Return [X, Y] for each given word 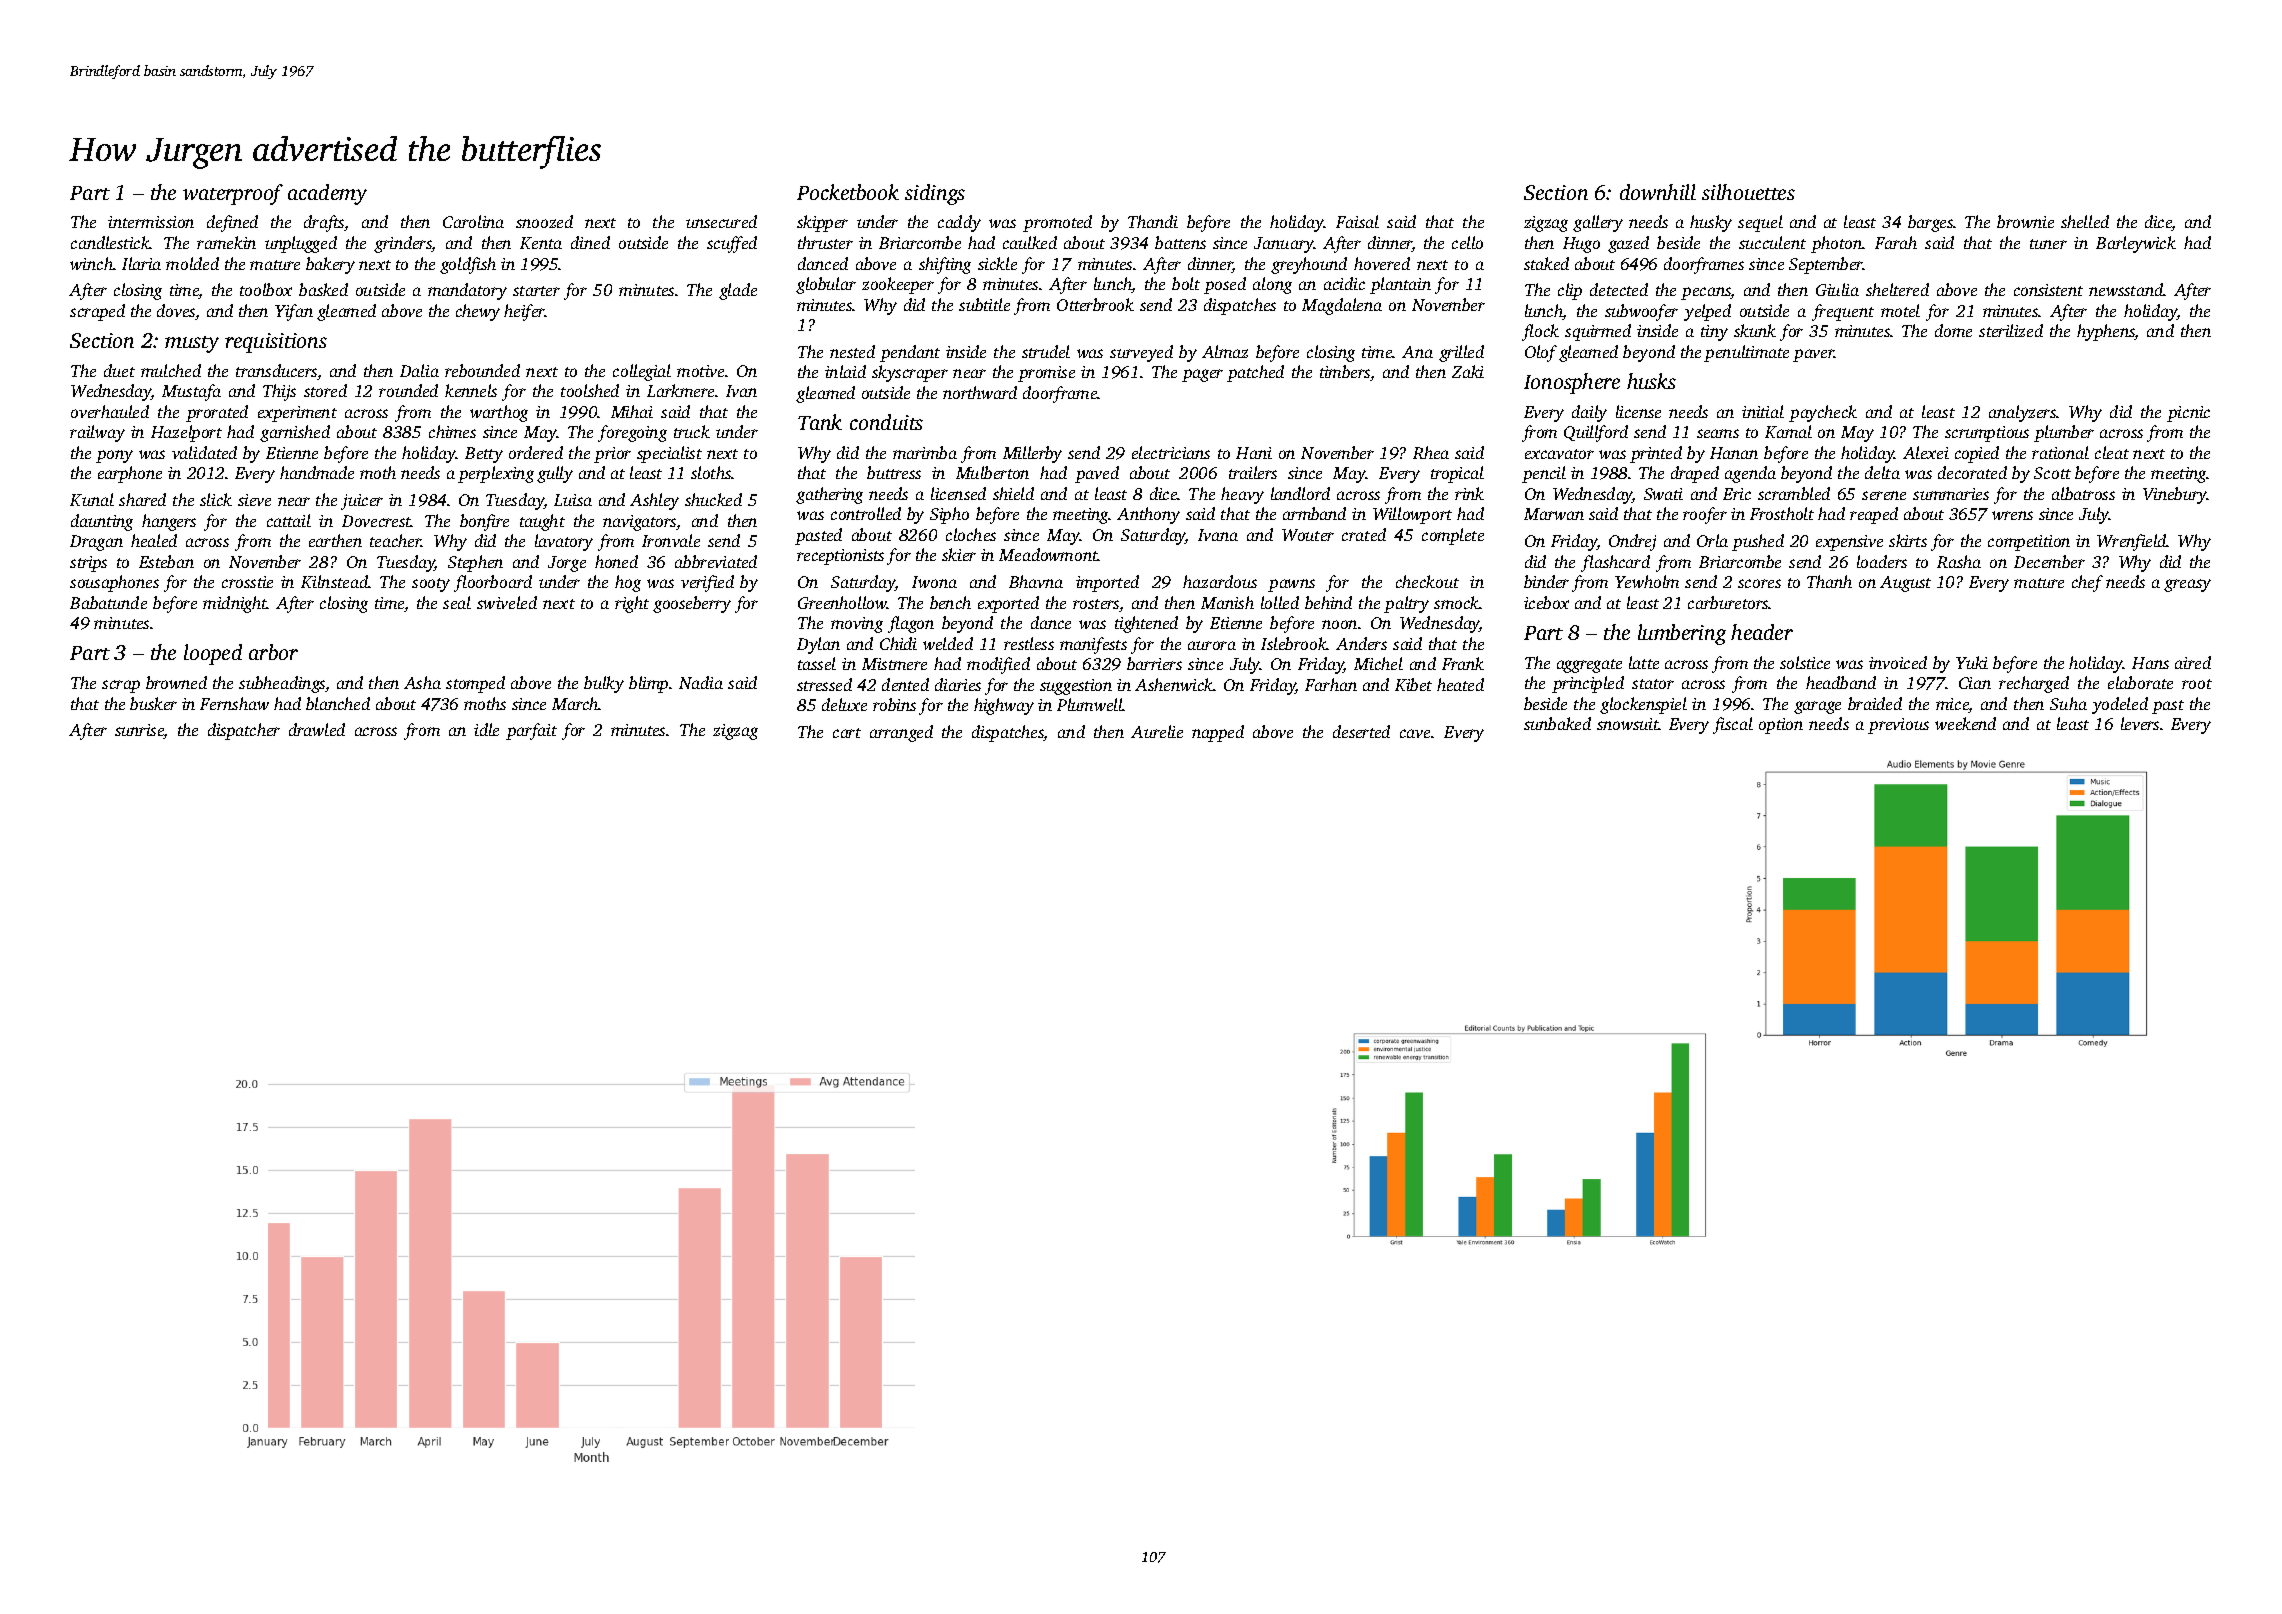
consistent [2048, 290]
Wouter [1308, 535]
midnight [235, 604]
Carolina [473, 221]
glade [738, 291]
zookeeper [898, 285]
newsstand [2126, 289]
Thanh [1829, 581]
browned [176, 682]
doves [176, 312]
